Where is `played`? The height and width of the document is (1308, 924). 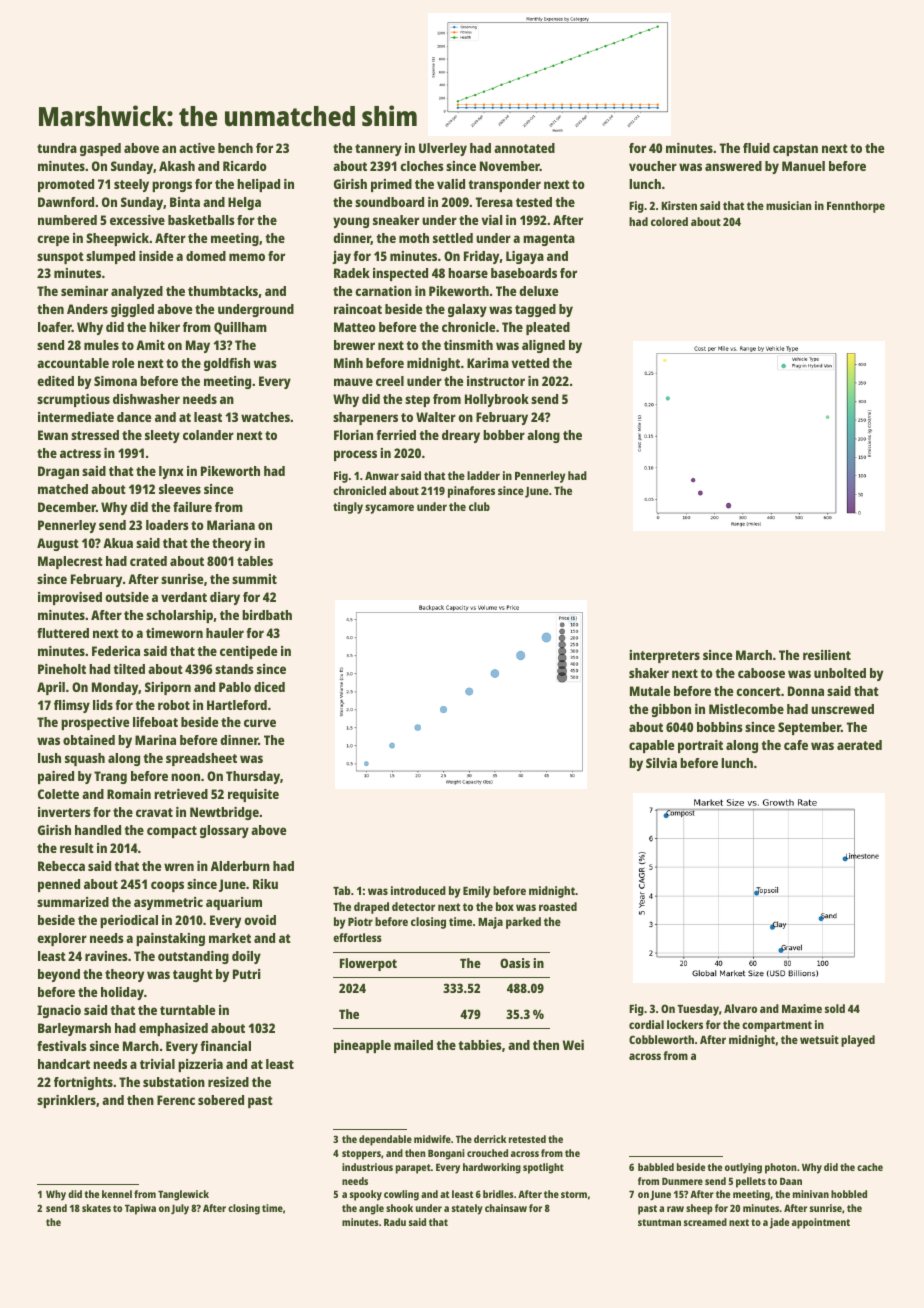 played is located at coordinates (858, 1041).
